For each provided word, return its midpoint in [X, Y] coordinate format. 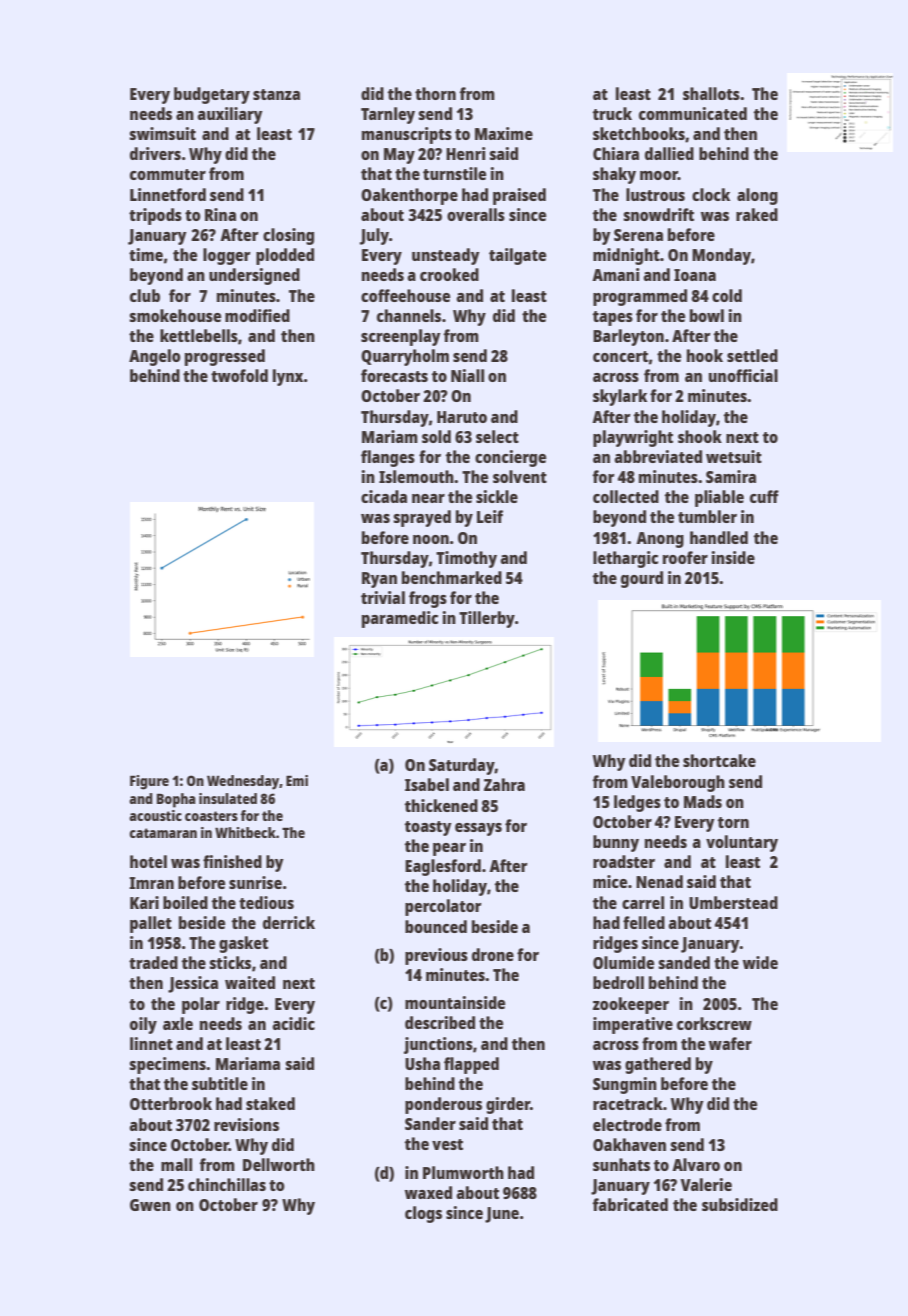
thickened [441, 805]
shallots [711, 93]
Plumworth [463, 1172]
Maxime [504, 133]
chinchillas [227, 1184]
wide [760, 962]
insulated [228, 798]
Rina [220, 214]
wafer [730, 1043]
